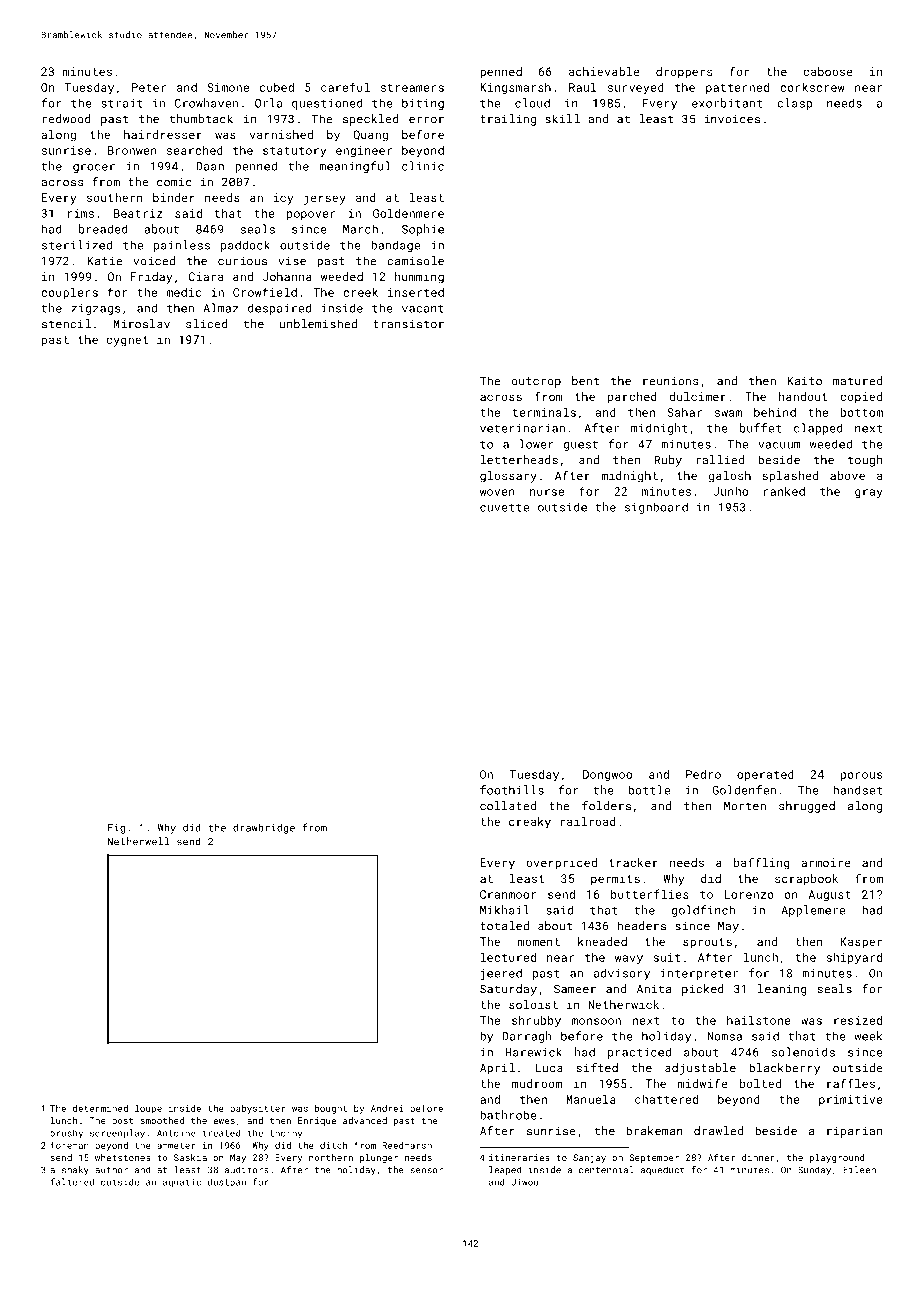 The image size is (924, 1308). I want to click on mudroom, so click(537, 1083).
